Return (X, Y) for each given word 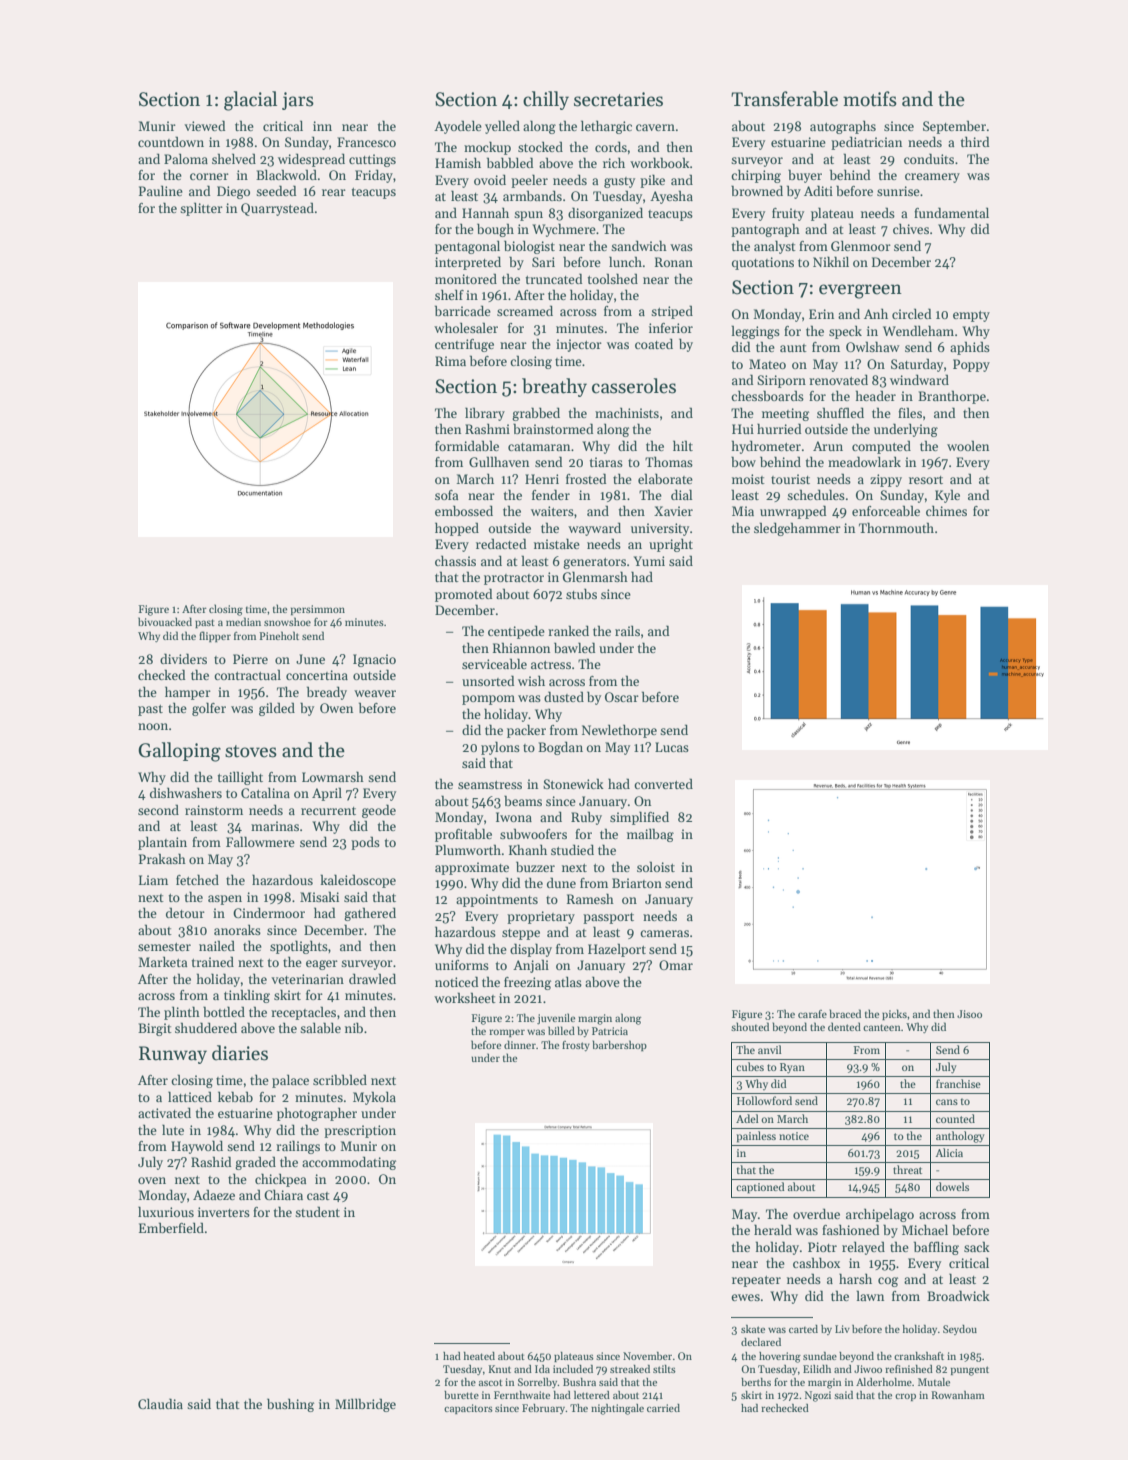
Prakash (162, 858)
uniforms (462, 965)
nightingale (617, 1409)
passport (608, 918)
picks (894, 1014)
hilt (683, 445)
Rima (450, 361)
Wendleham (918, 330)
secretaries (618, 99)
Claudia (160, 1403)
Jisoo (969, 1014)
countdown (171, 141)
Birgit (155, 1029)
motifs (870, 99)
